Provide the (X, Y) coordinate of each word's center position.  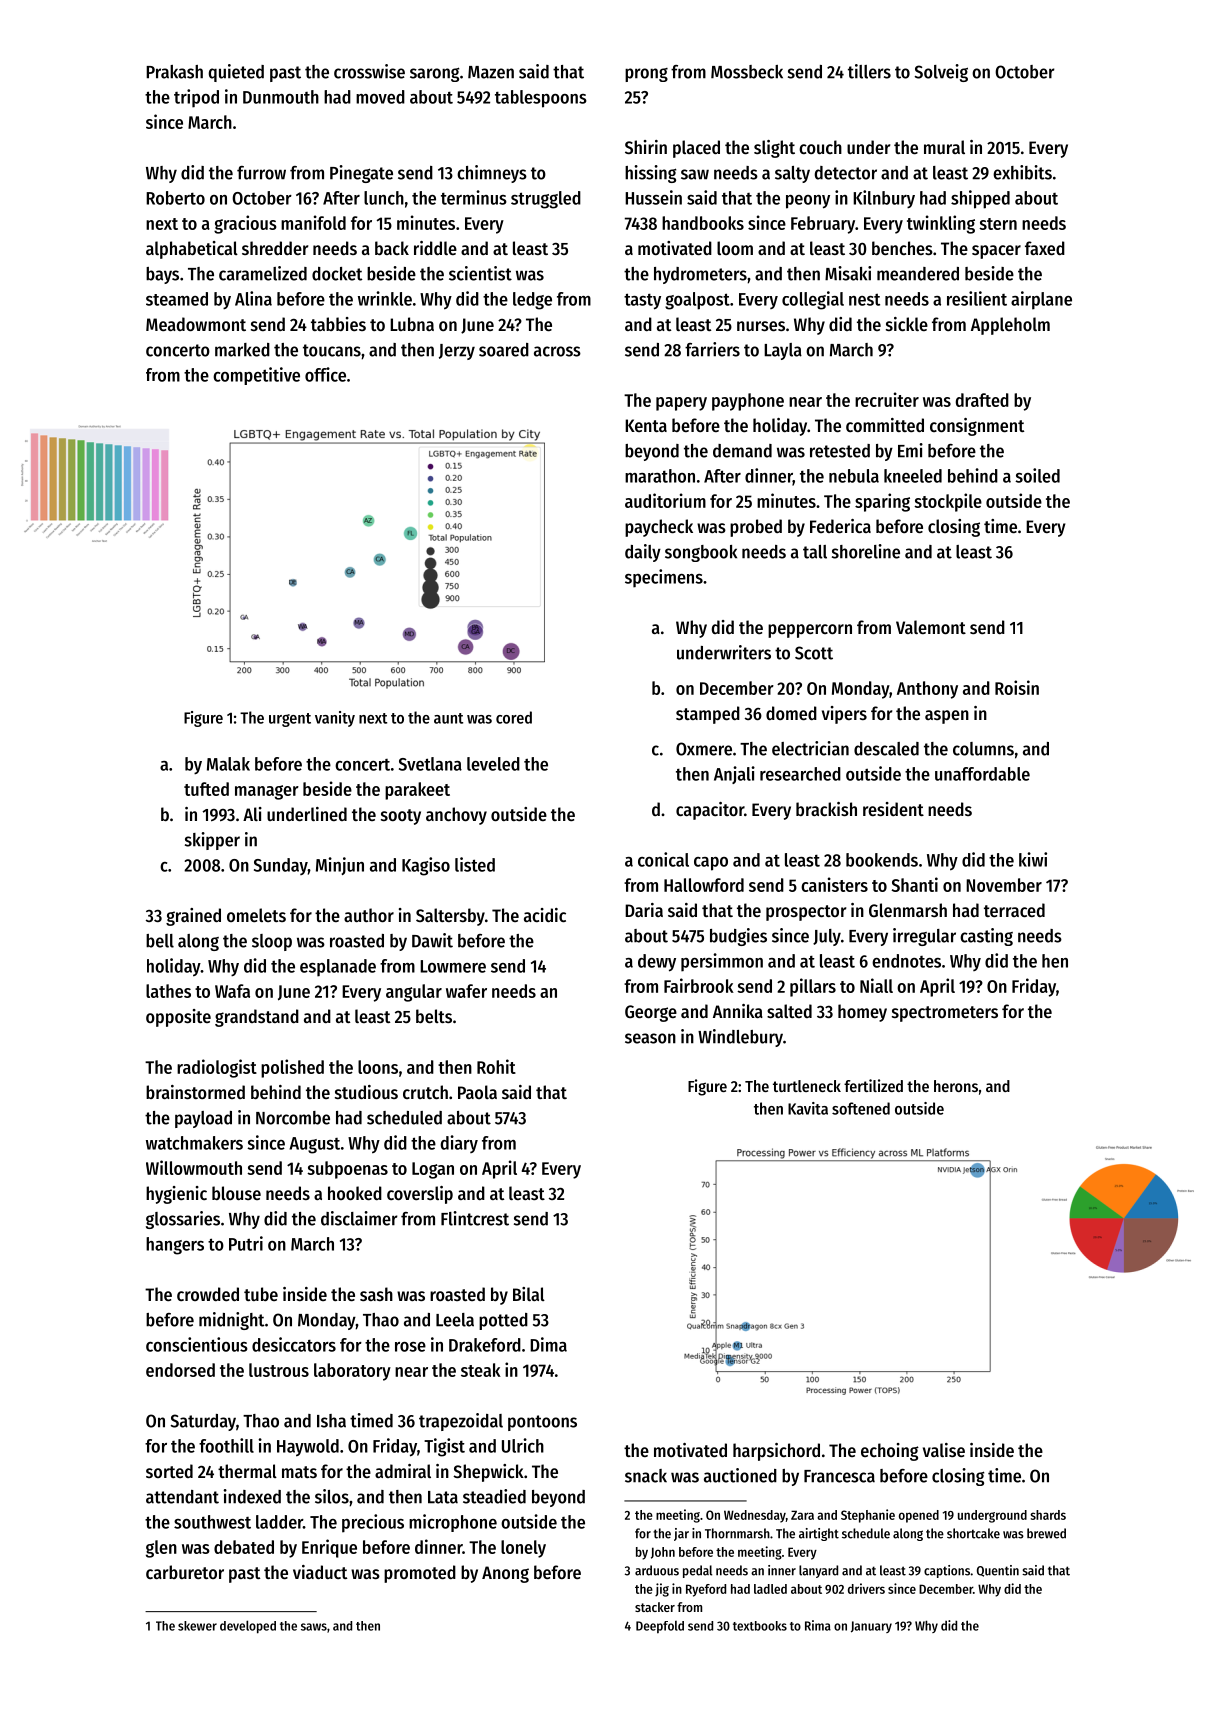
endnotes (906, 961)
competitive (256, 376)
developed (248, 1627)
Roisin (1017, 687)
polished (292, 1068)
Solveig (941, 73)
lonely (523, 1549)
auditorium (665, 500)
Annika (738, 1011)
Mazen (491, 72)
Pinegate (361, 174)
